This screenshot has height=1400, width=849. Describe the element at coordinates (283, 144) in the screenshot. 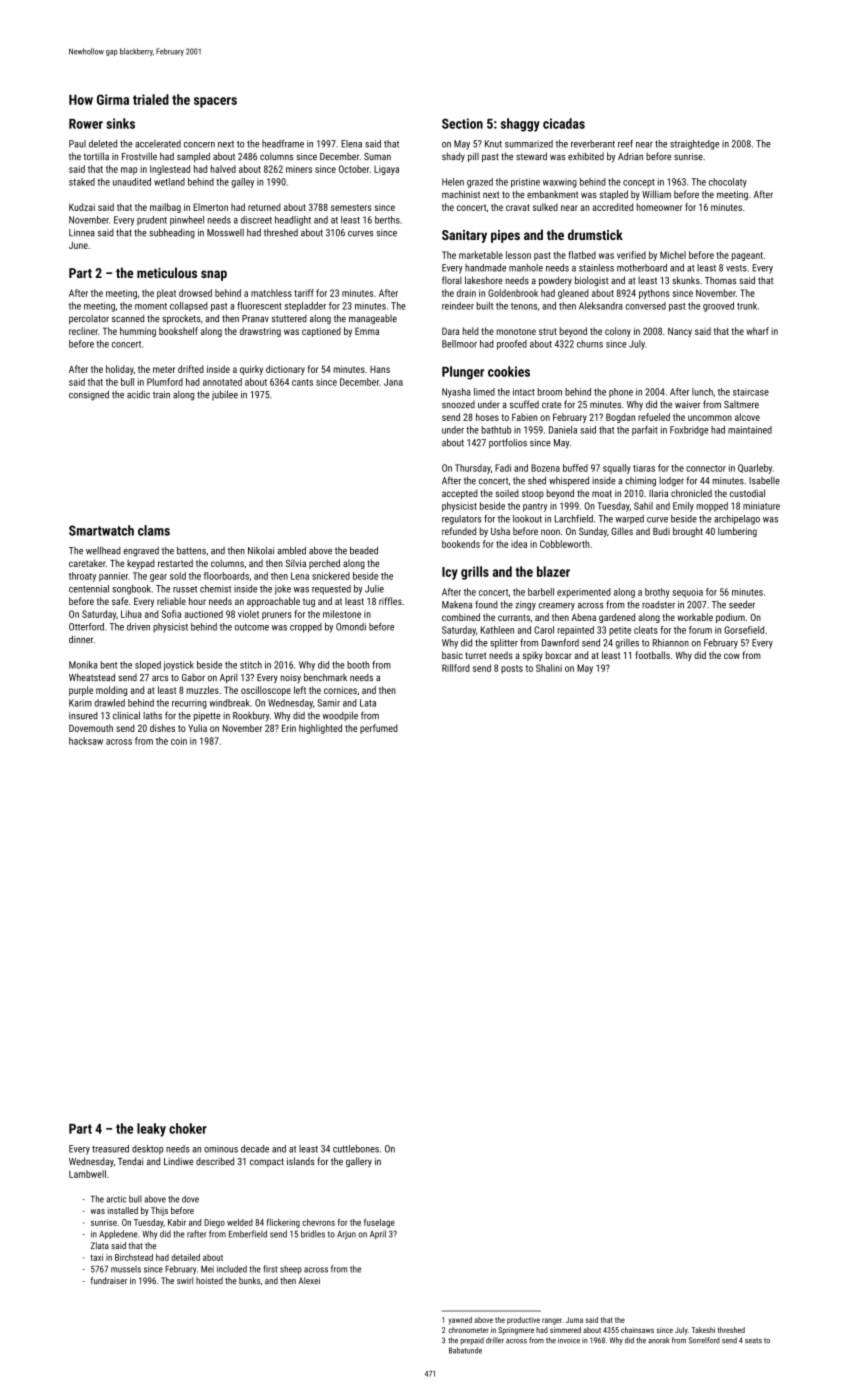

I see `headframe` at that location.
